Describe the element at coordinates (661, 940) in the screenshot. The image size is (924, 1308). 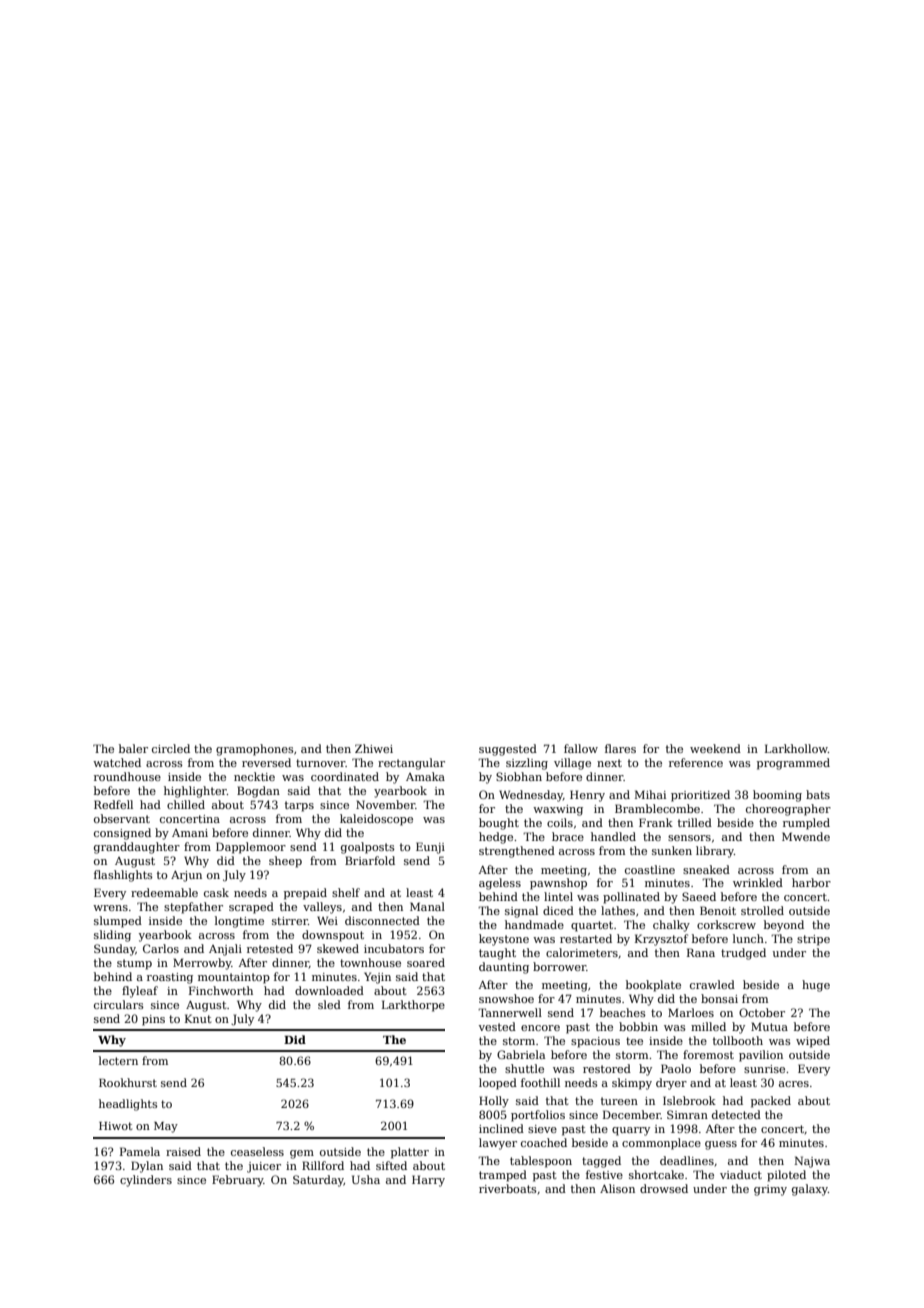
I see `Krzysztof` at that location.
